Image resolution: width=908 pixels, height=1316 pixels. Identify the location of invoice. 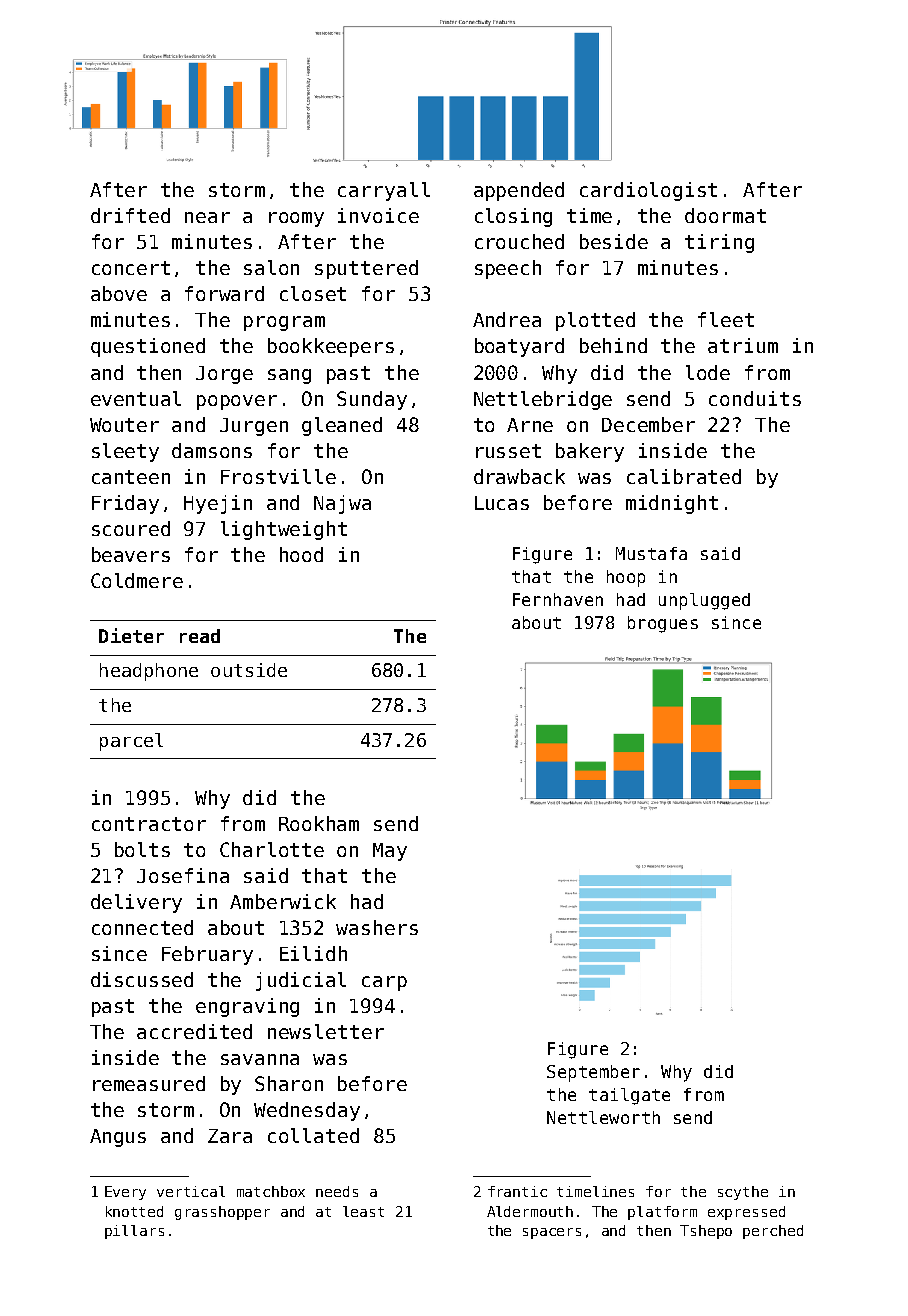
(378, 215).
